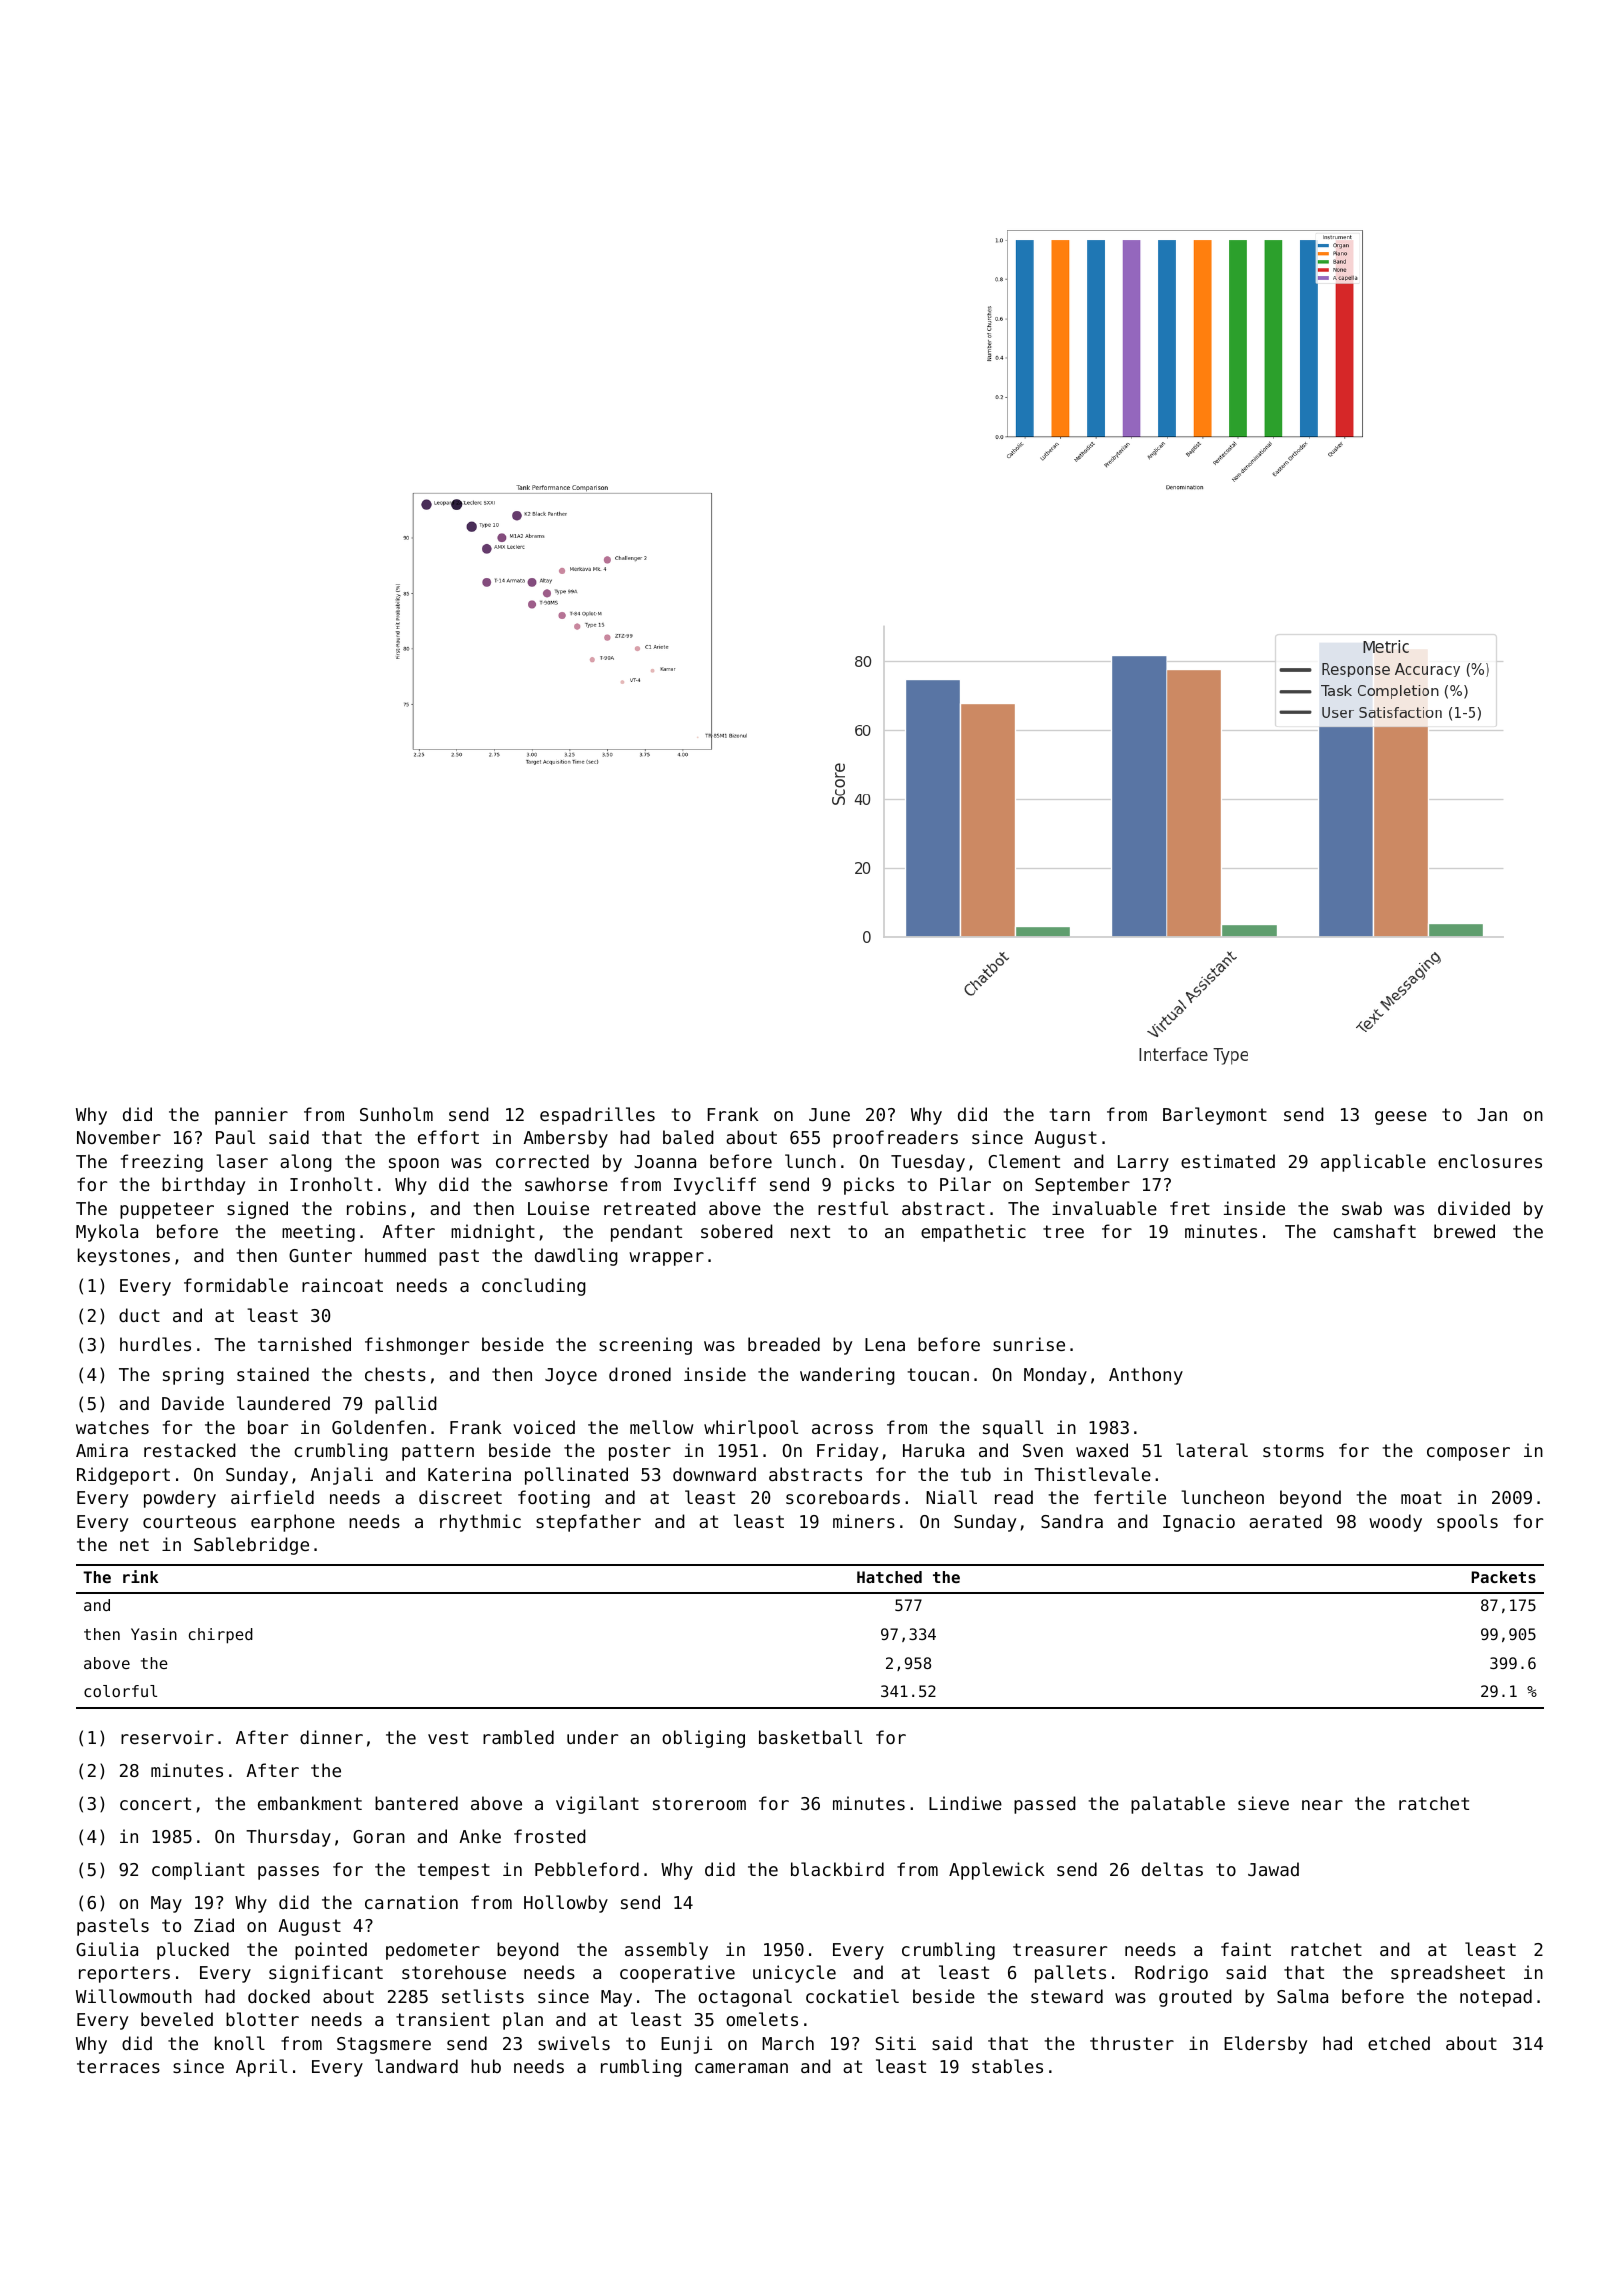 The width and height of the image is (1620, 2292). Describe the element at coordinates (1401, 1118) in the image. I see `geese` at that location.
